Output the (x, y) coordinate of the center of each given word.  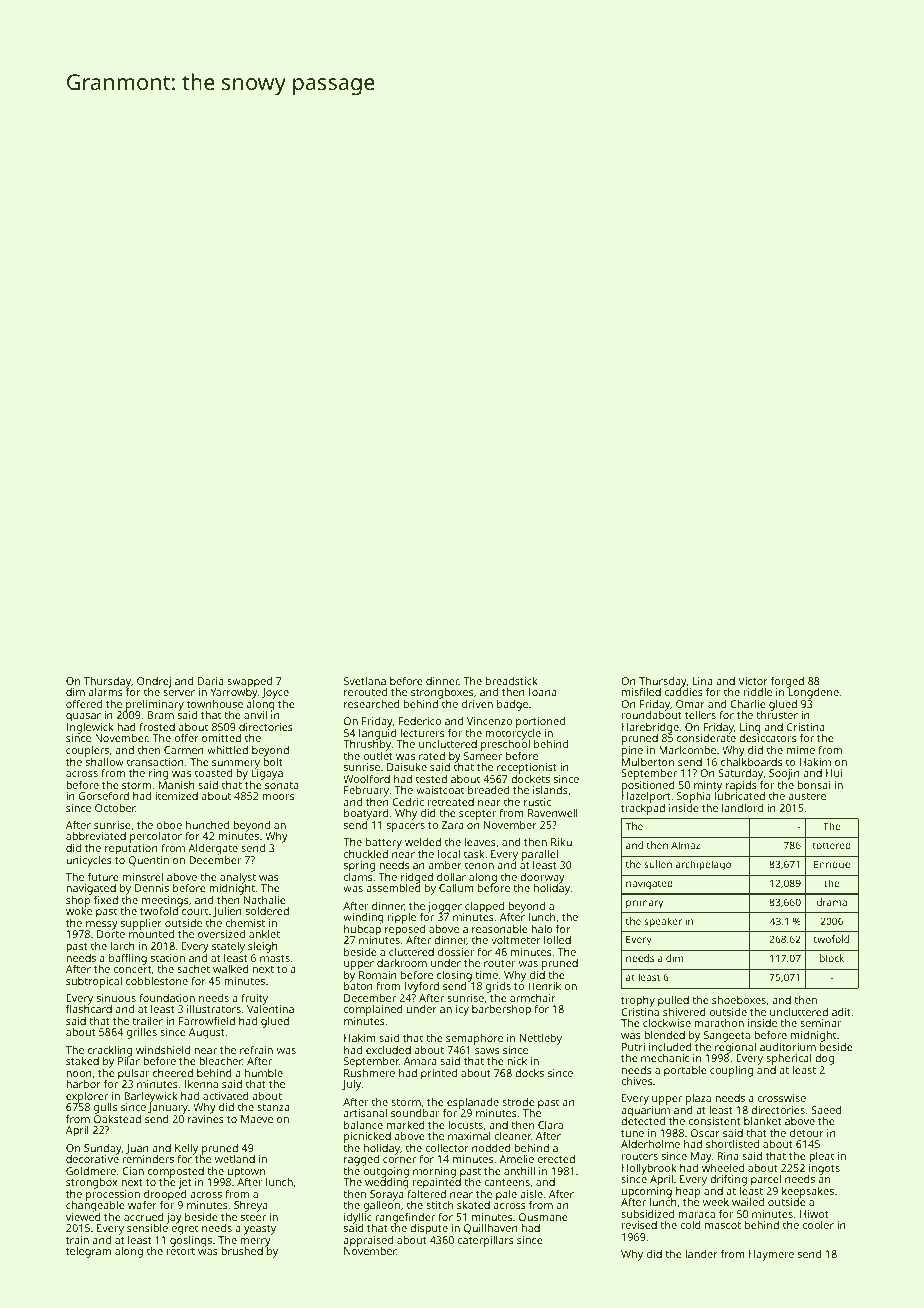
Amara (420, 1061)
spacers (406, 827)
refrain (256, 1049)
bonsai (814, 785)
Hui (834, 773)
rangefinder (405, 1218)
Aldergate (213, 849)
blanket (763, 1121)
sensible (147, 1228)
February (366, 792)
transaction (155, 762)
